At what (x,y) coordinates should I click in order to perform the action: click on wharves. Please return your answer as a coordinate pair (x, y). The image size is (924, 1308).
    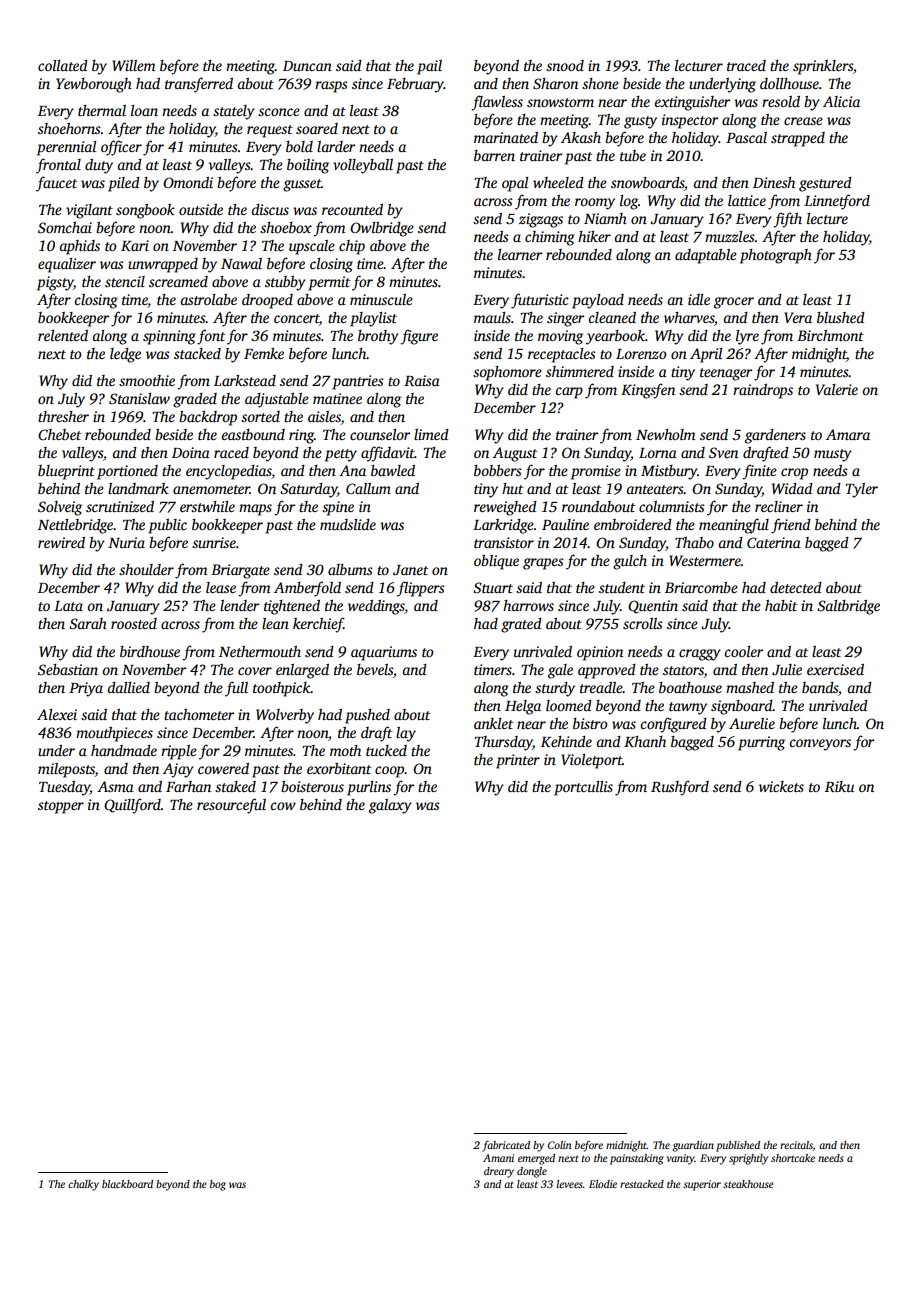
    Looking at the image, I should click on (689, 317).
